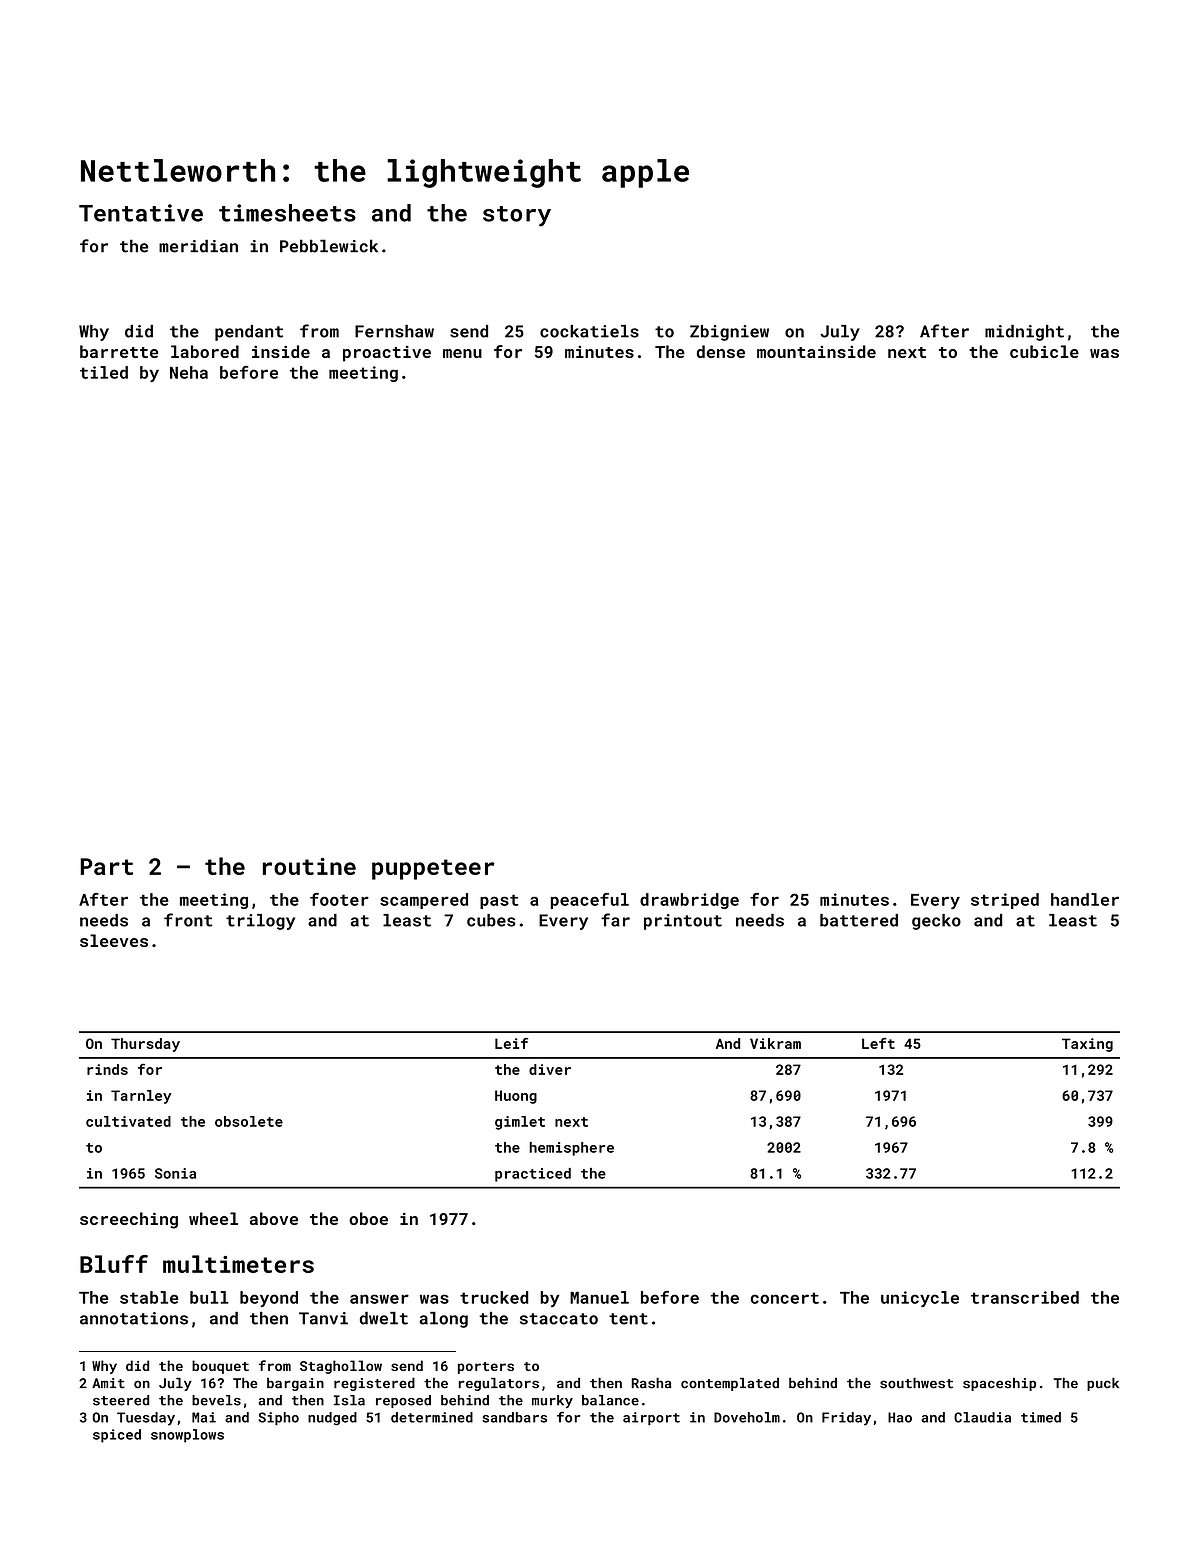 The height and width of the document is (1552, 1199). What do you see at coordinates (198, 246) in the document?
I see `meridian` at bounding box center [198, 246].
